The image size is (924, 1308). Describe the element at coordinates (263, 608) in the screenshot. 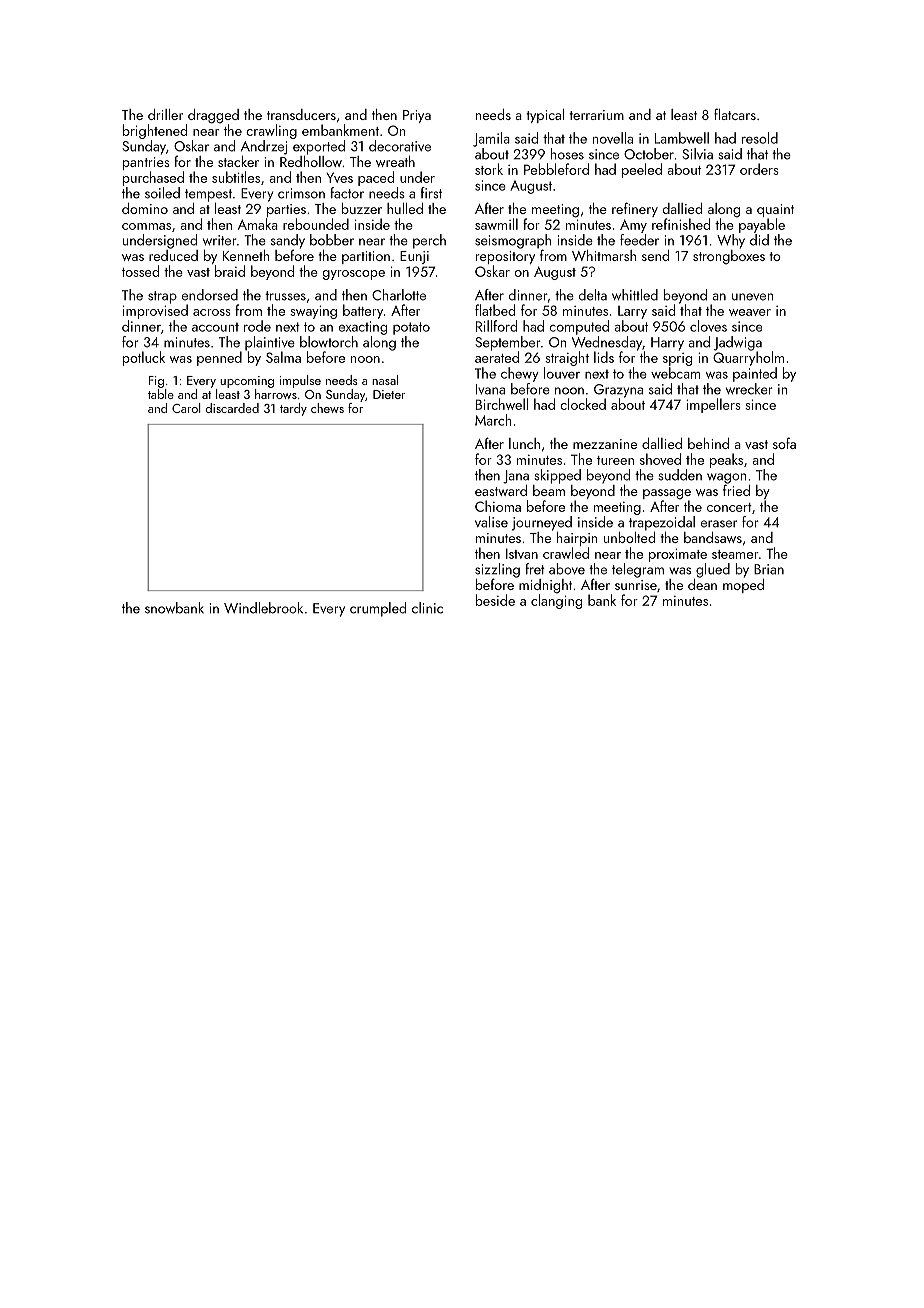

I see `Windlebrook` at that location.
